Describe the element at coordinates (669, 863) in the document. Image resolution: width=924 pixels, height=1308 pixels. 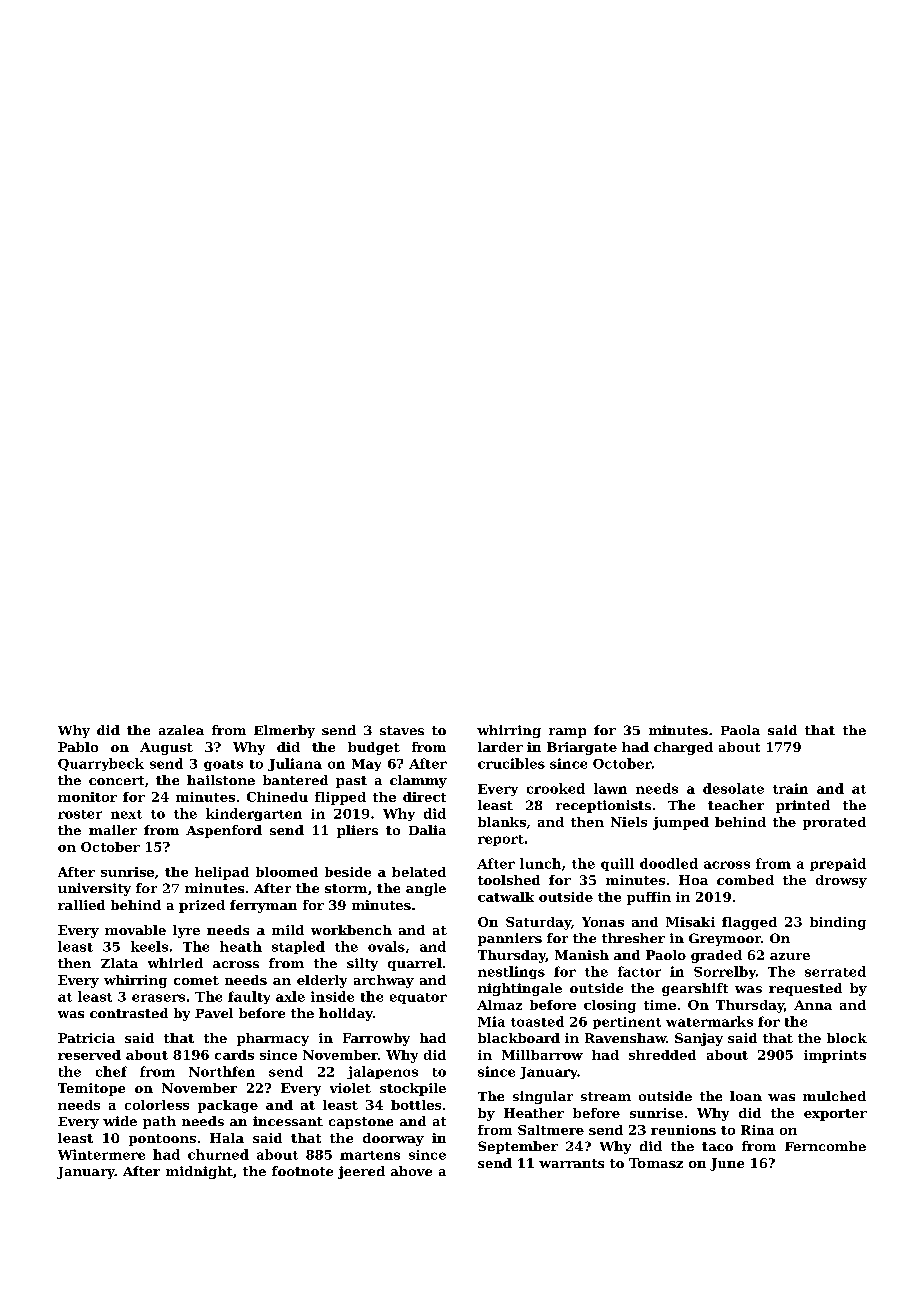
I see `doodled` at that location.
